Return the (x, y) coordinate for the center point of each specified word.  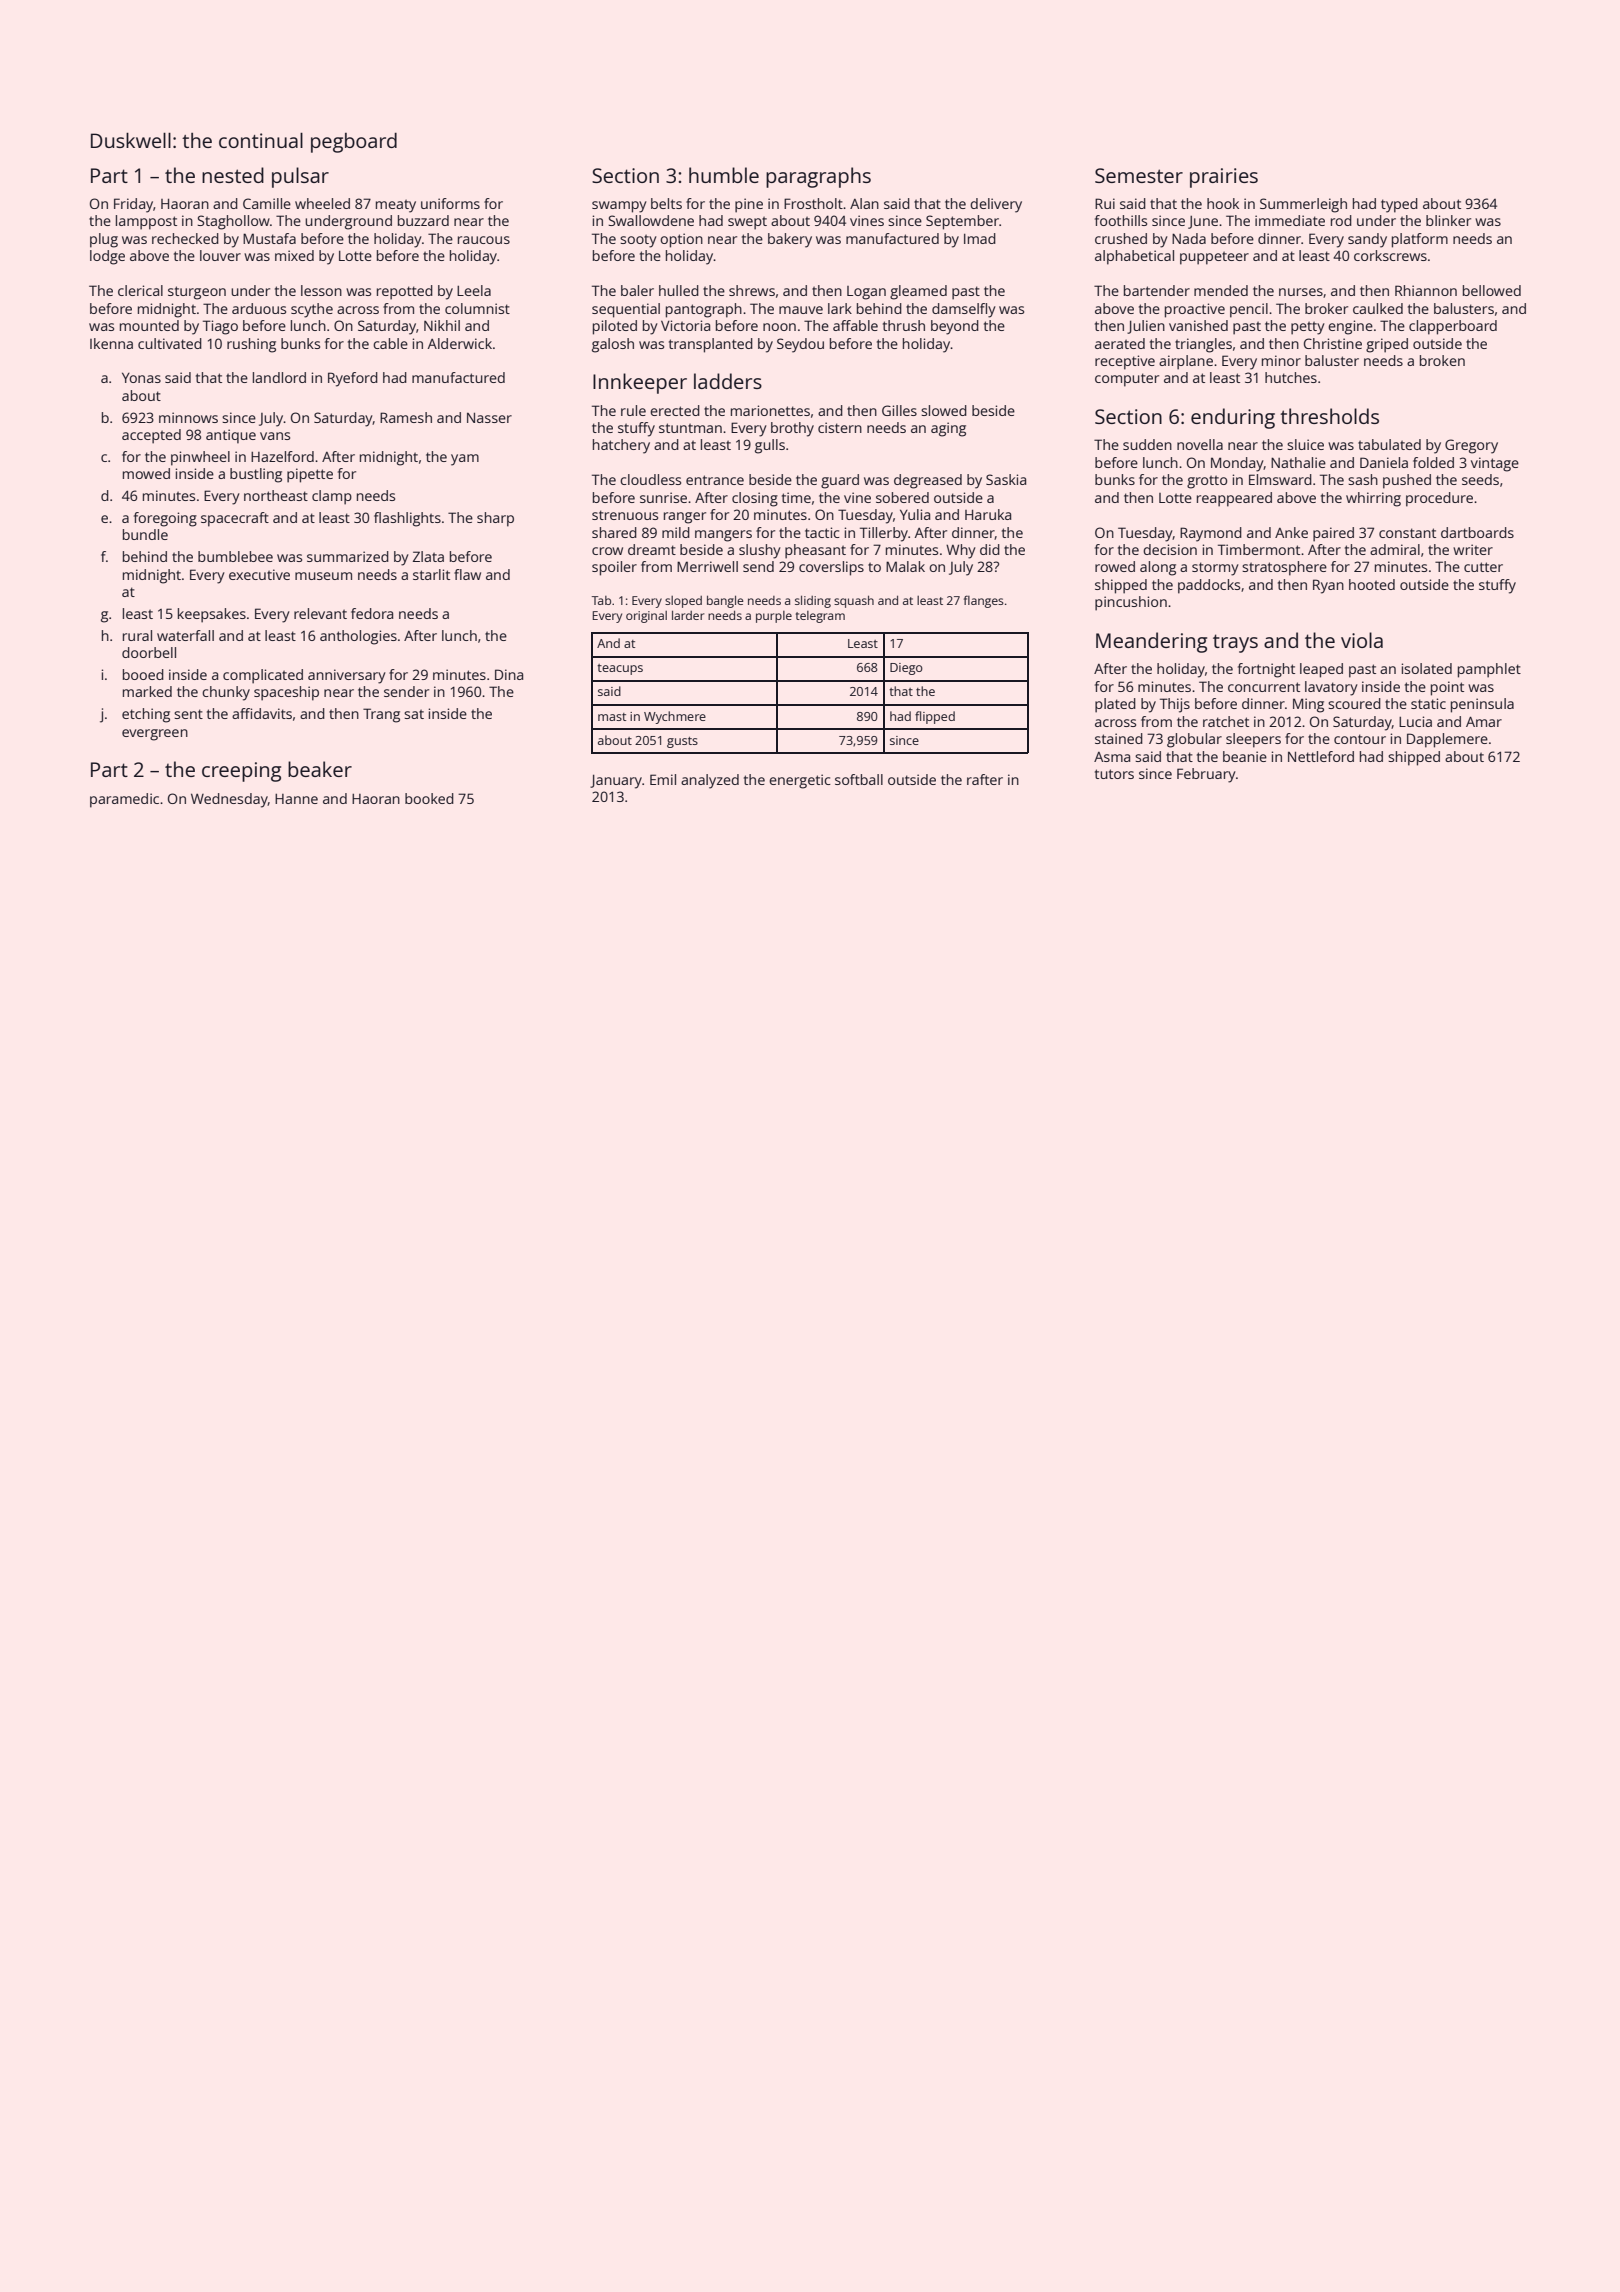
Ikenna (111, 343)
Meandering (1151, 642)
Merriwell (707, 566)
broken (1442, 360)
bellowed (1492, 290)
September (962, 222)
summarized (348, 556)
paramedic (124, 800)
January (616, 782)
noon (779, 327)
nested (233, 175)
